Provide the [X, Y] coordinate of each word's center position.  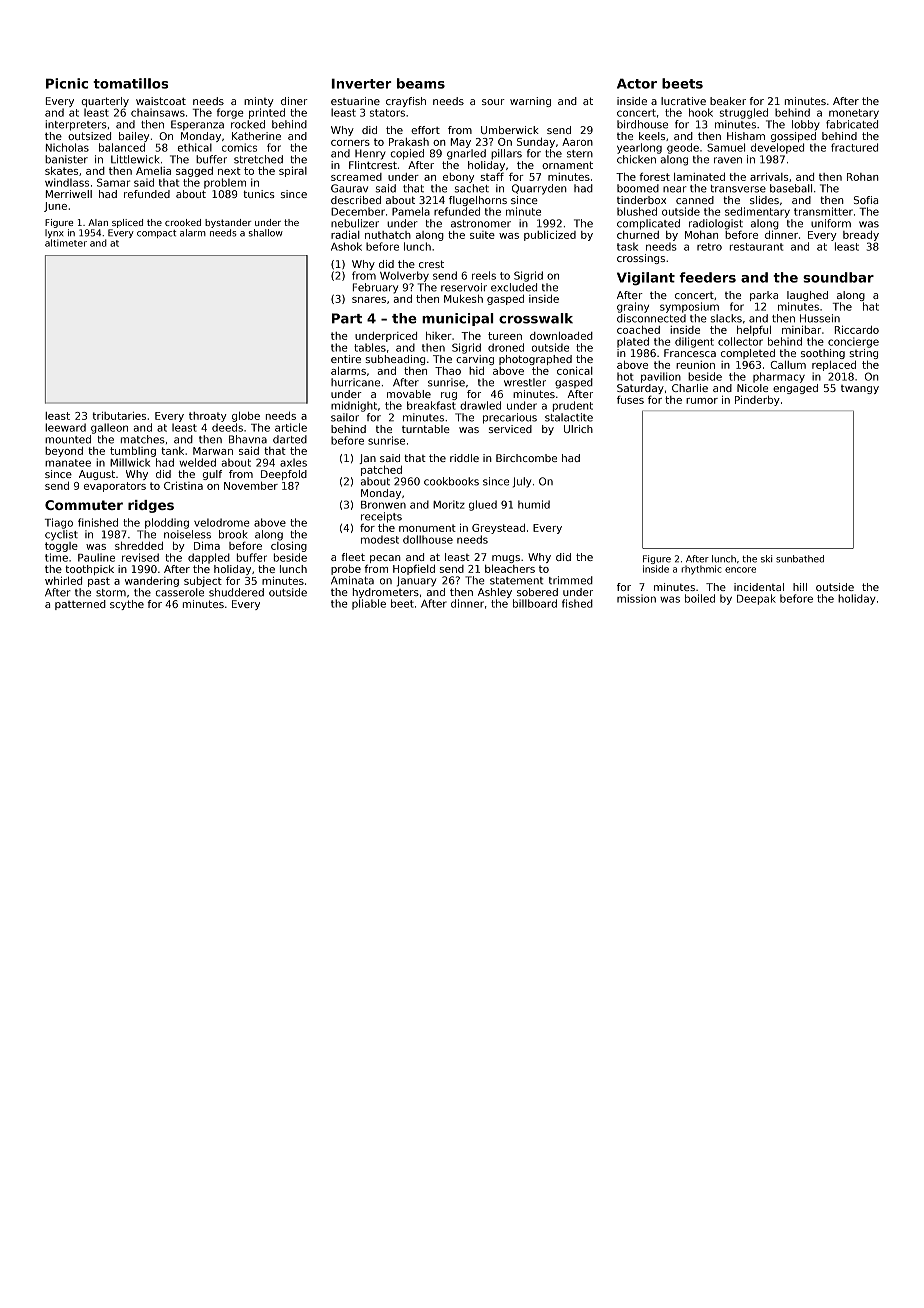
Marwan [213, 451]
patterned [80, 605]
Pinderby [757, 400]
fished [577, 603]
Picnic [67, 83]
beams [421, 83]
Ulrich [578, 429]
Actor [637, 83]
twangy [860, 389]
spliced [127, 223]
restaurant [757, 247]
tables [370, 347]
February [375, 288]
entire [346, 359]
